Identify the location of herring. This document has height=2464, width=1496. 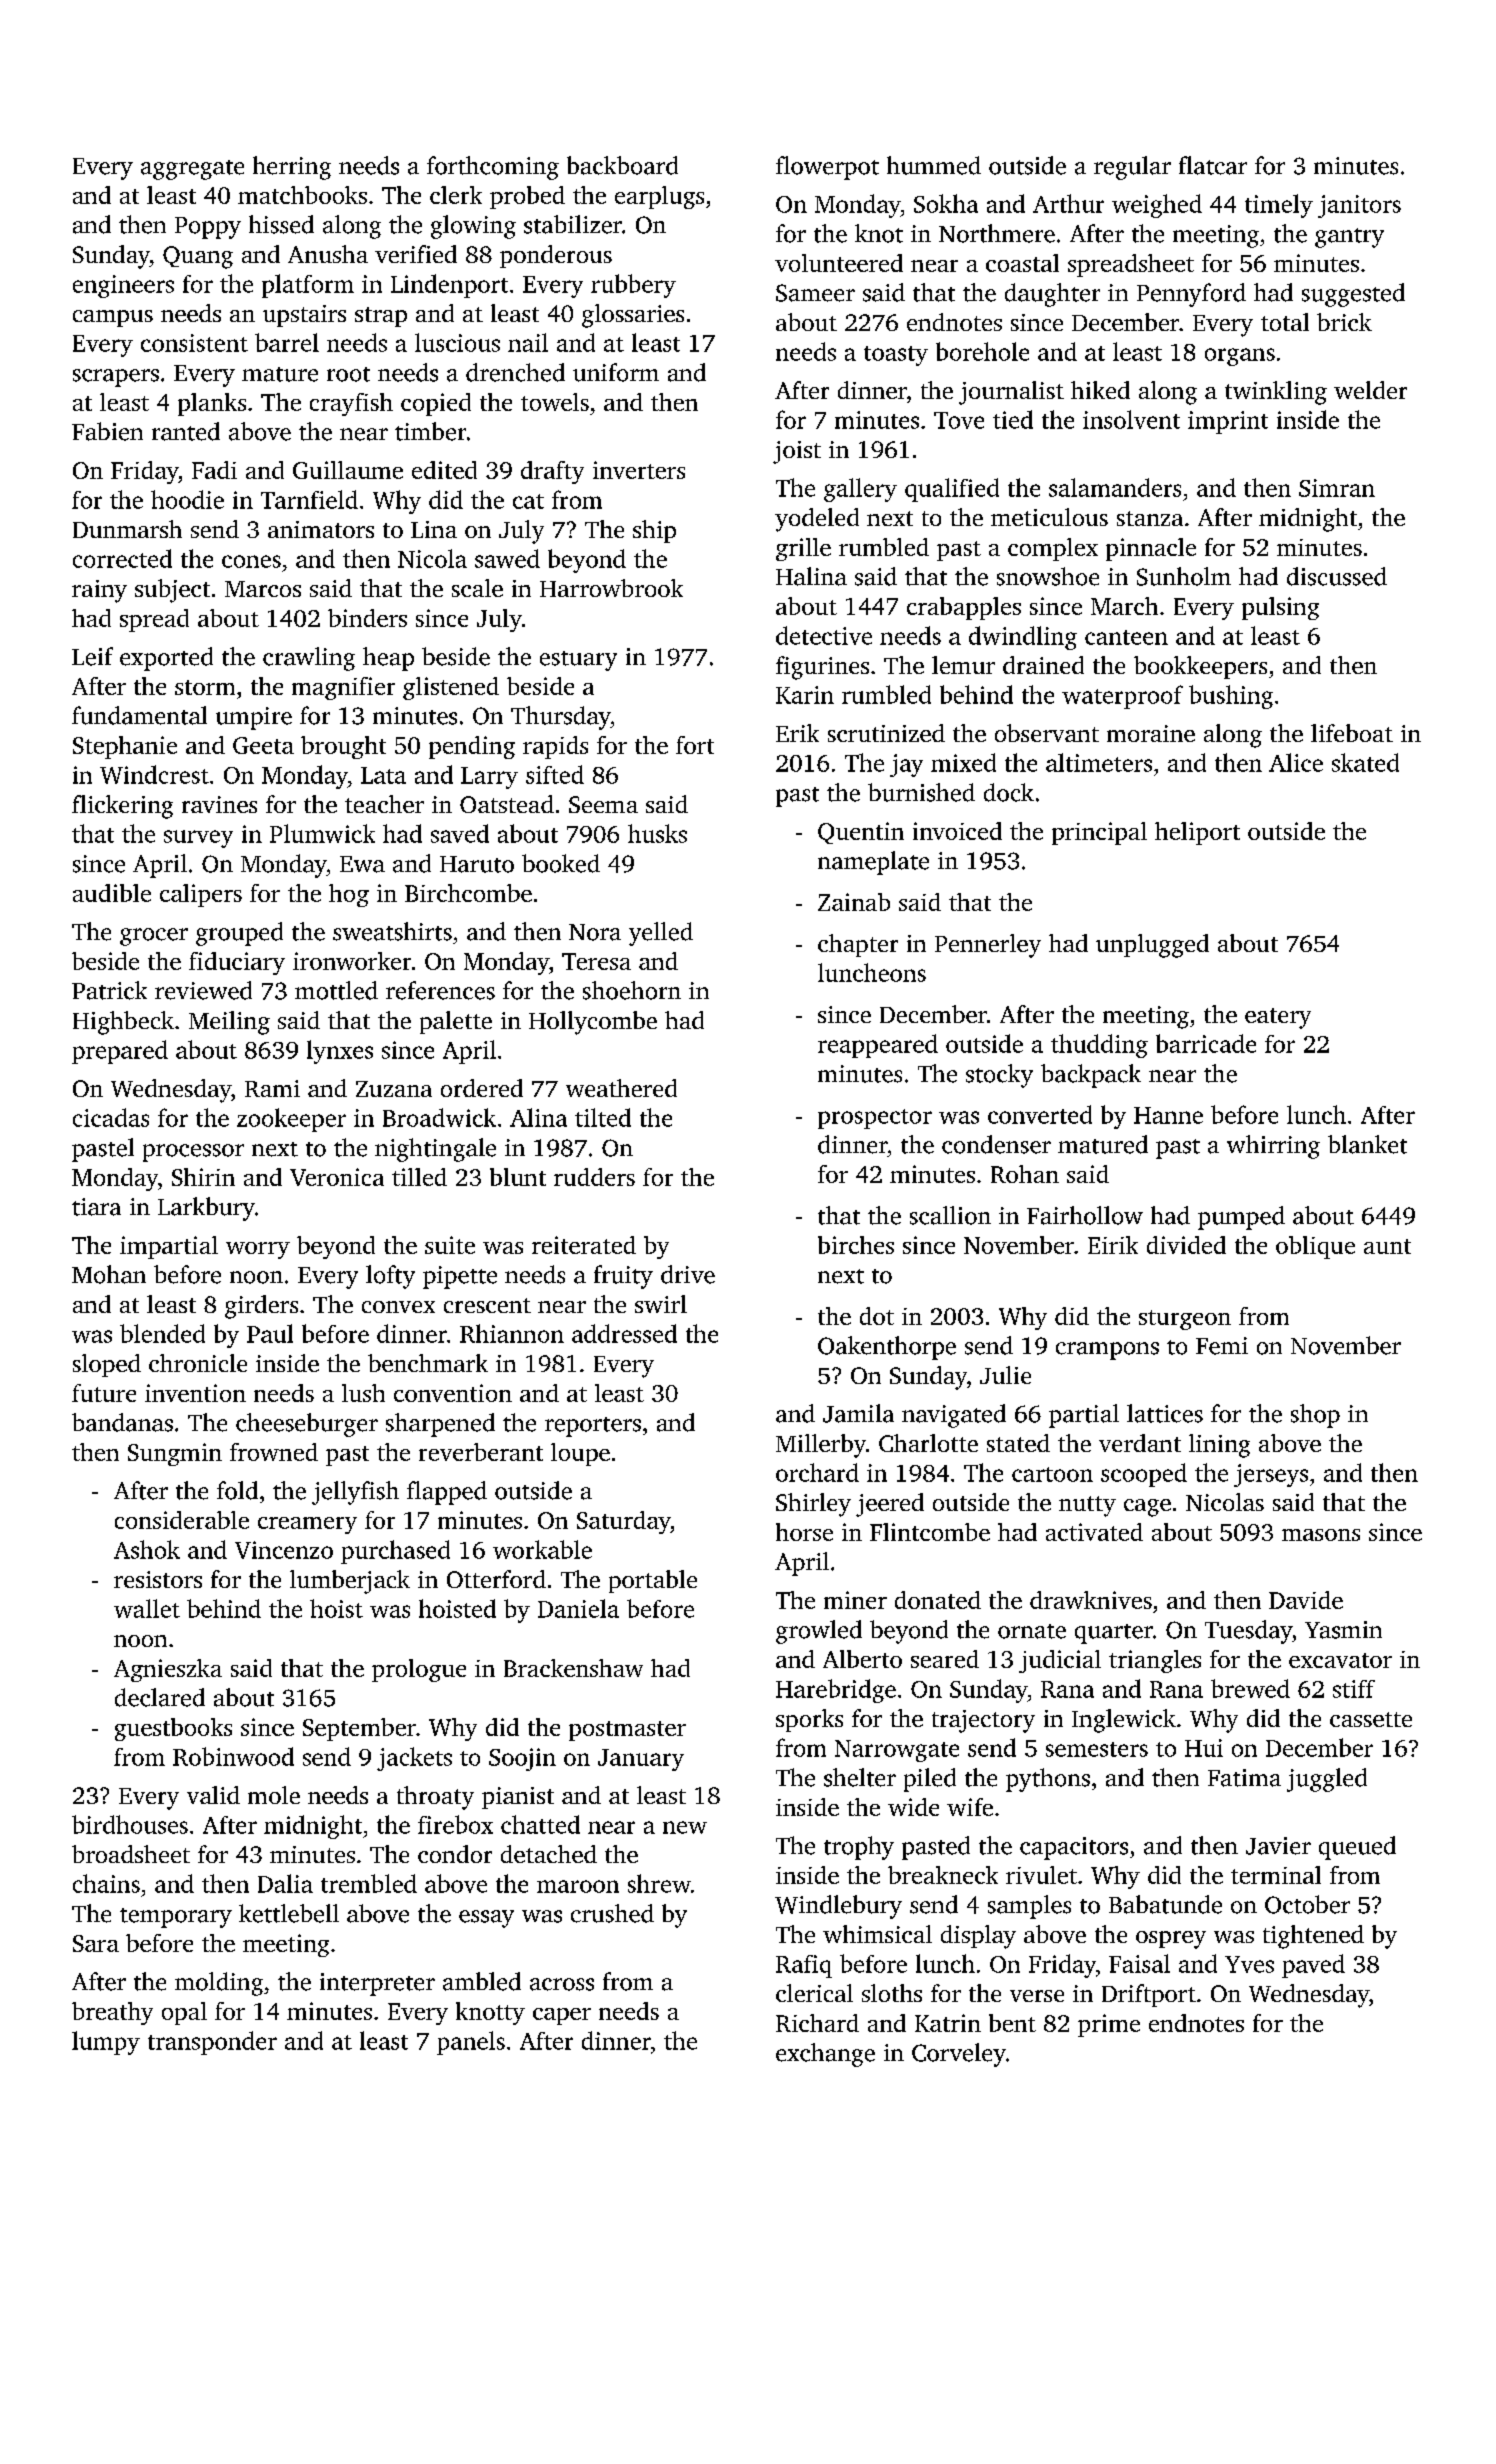
(292, 168).
